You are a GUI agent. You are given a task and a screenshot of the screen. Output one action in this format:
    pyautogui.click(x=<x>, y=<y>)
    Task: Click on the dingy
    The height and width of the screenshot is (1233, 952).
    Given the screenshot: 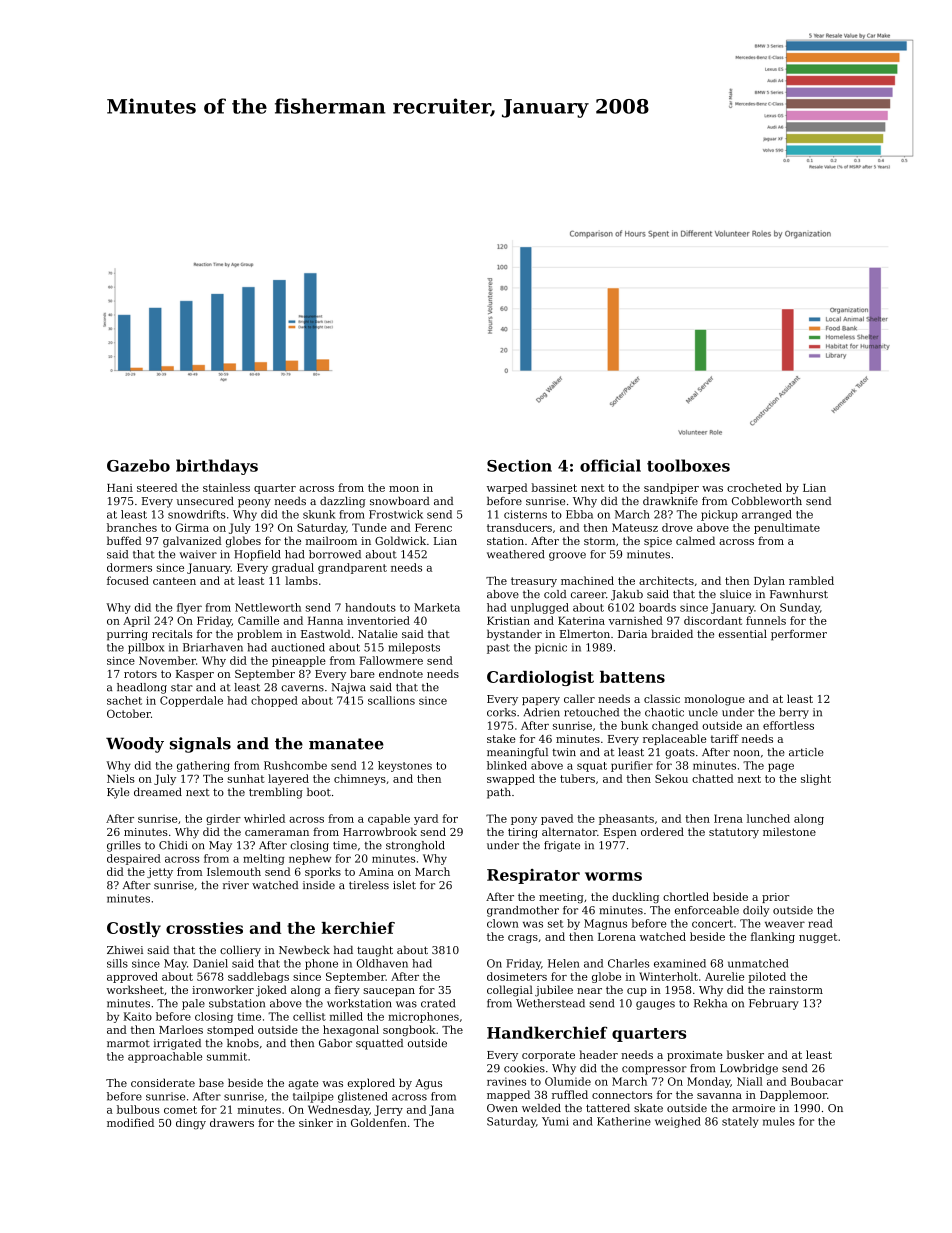 What is the action you would take?
    pyautogui.click(x=191, y=1124)
